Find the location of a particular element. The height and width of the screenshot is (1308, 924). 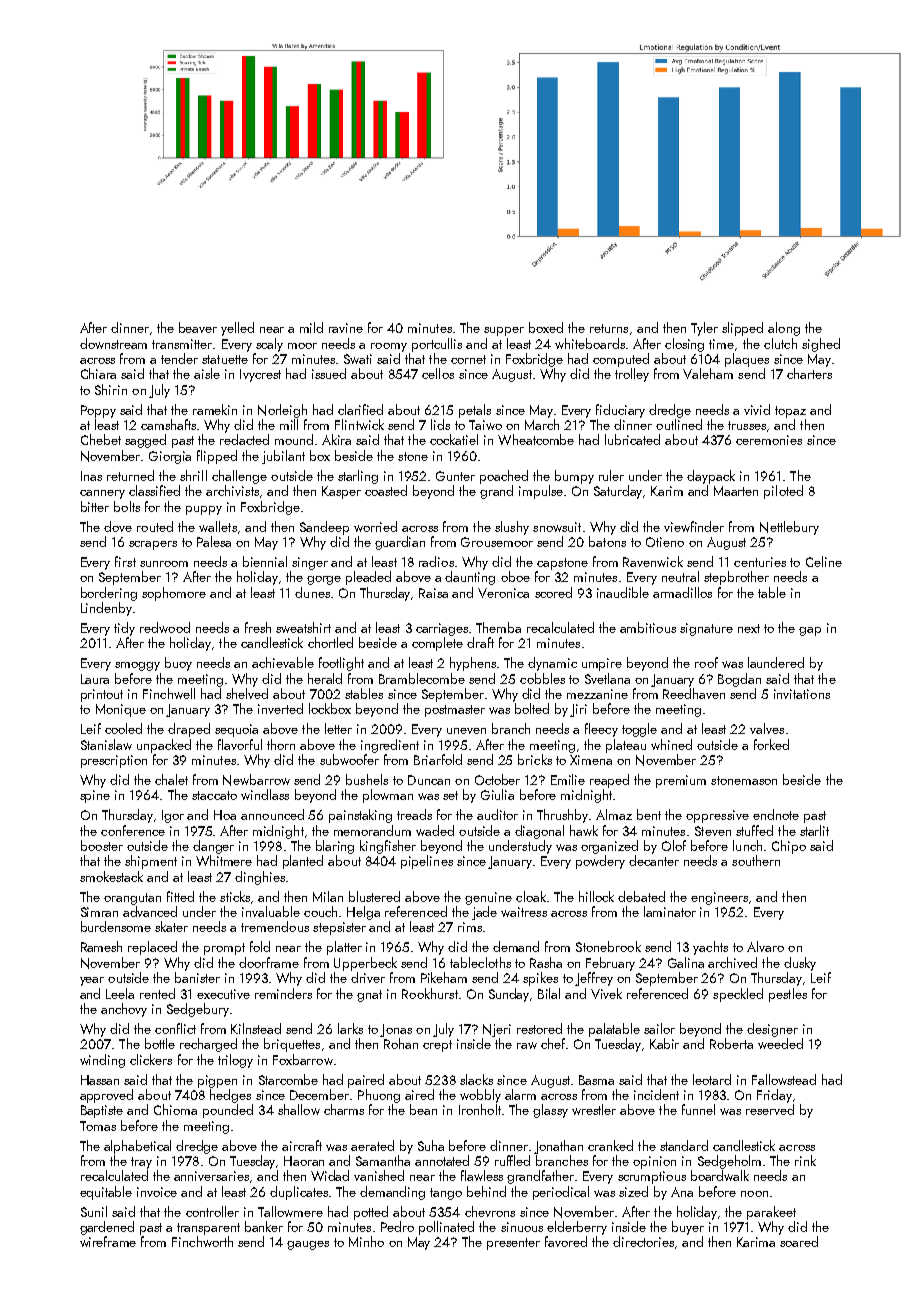

carriages is located at coordinates (442, 629).
